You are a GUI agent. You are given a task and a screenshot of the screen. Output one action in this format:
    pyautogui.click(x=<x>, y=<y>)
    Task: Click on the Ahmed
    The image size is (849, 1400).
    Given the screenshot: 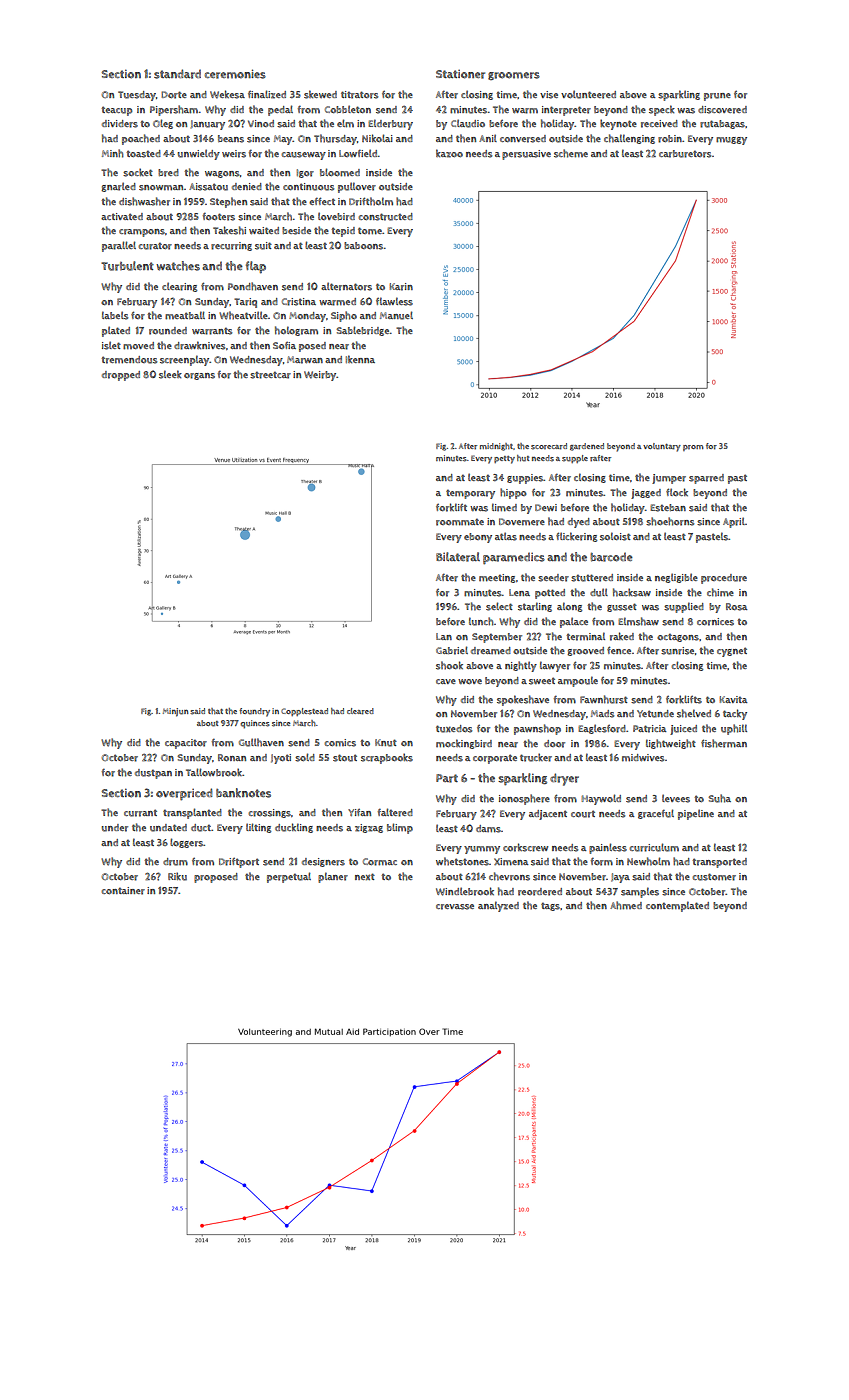 What is the action you would take?
    pyautogui.click(x=626, y=905)
